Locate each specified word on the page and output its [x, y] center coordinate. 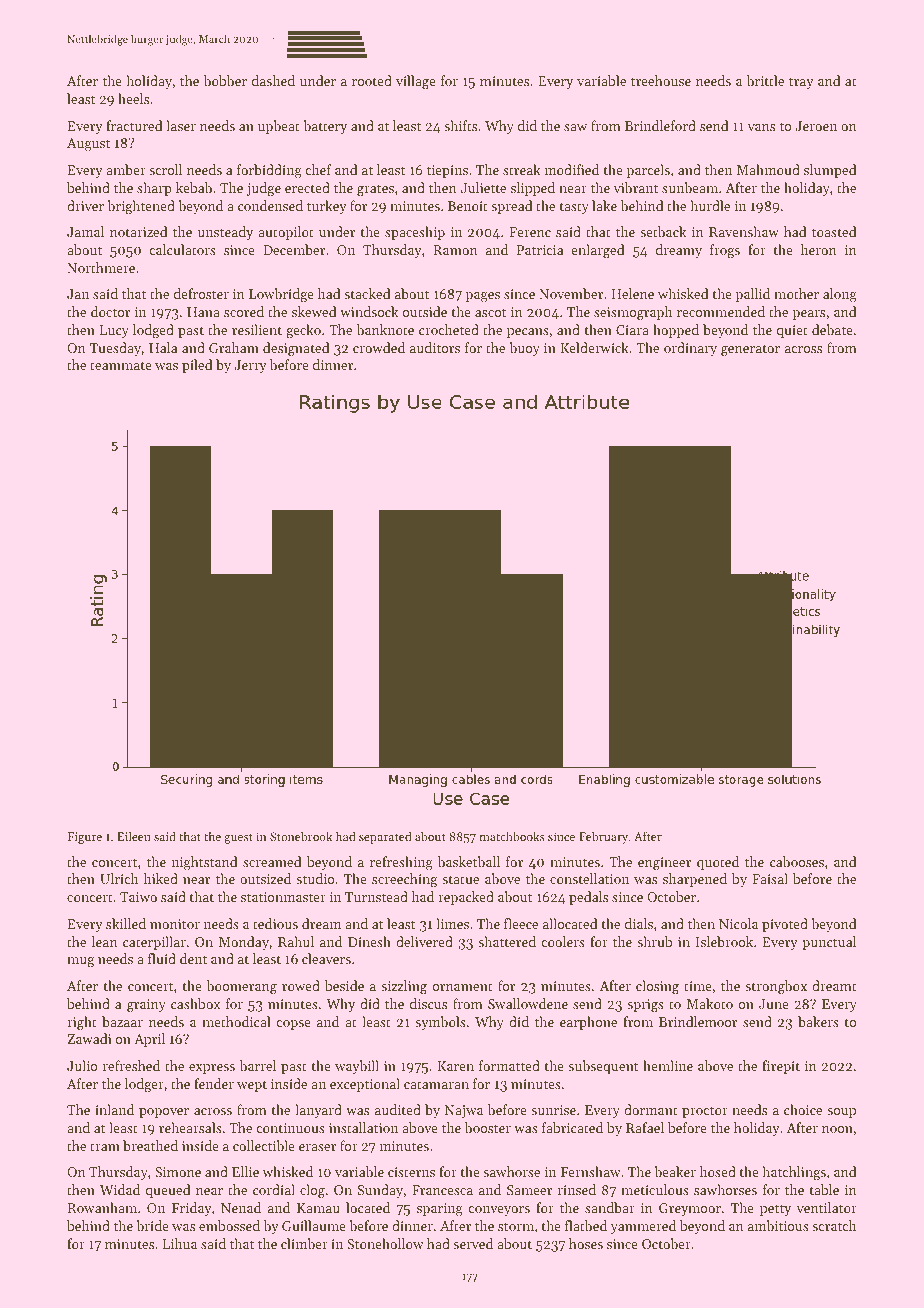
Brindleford [660, 125]
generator [750, 350]
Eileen [134, 836]
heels [133, 98]
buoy [524, 349]
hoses [586, 1243]
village [416, 82]
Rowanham [102, 1207]
